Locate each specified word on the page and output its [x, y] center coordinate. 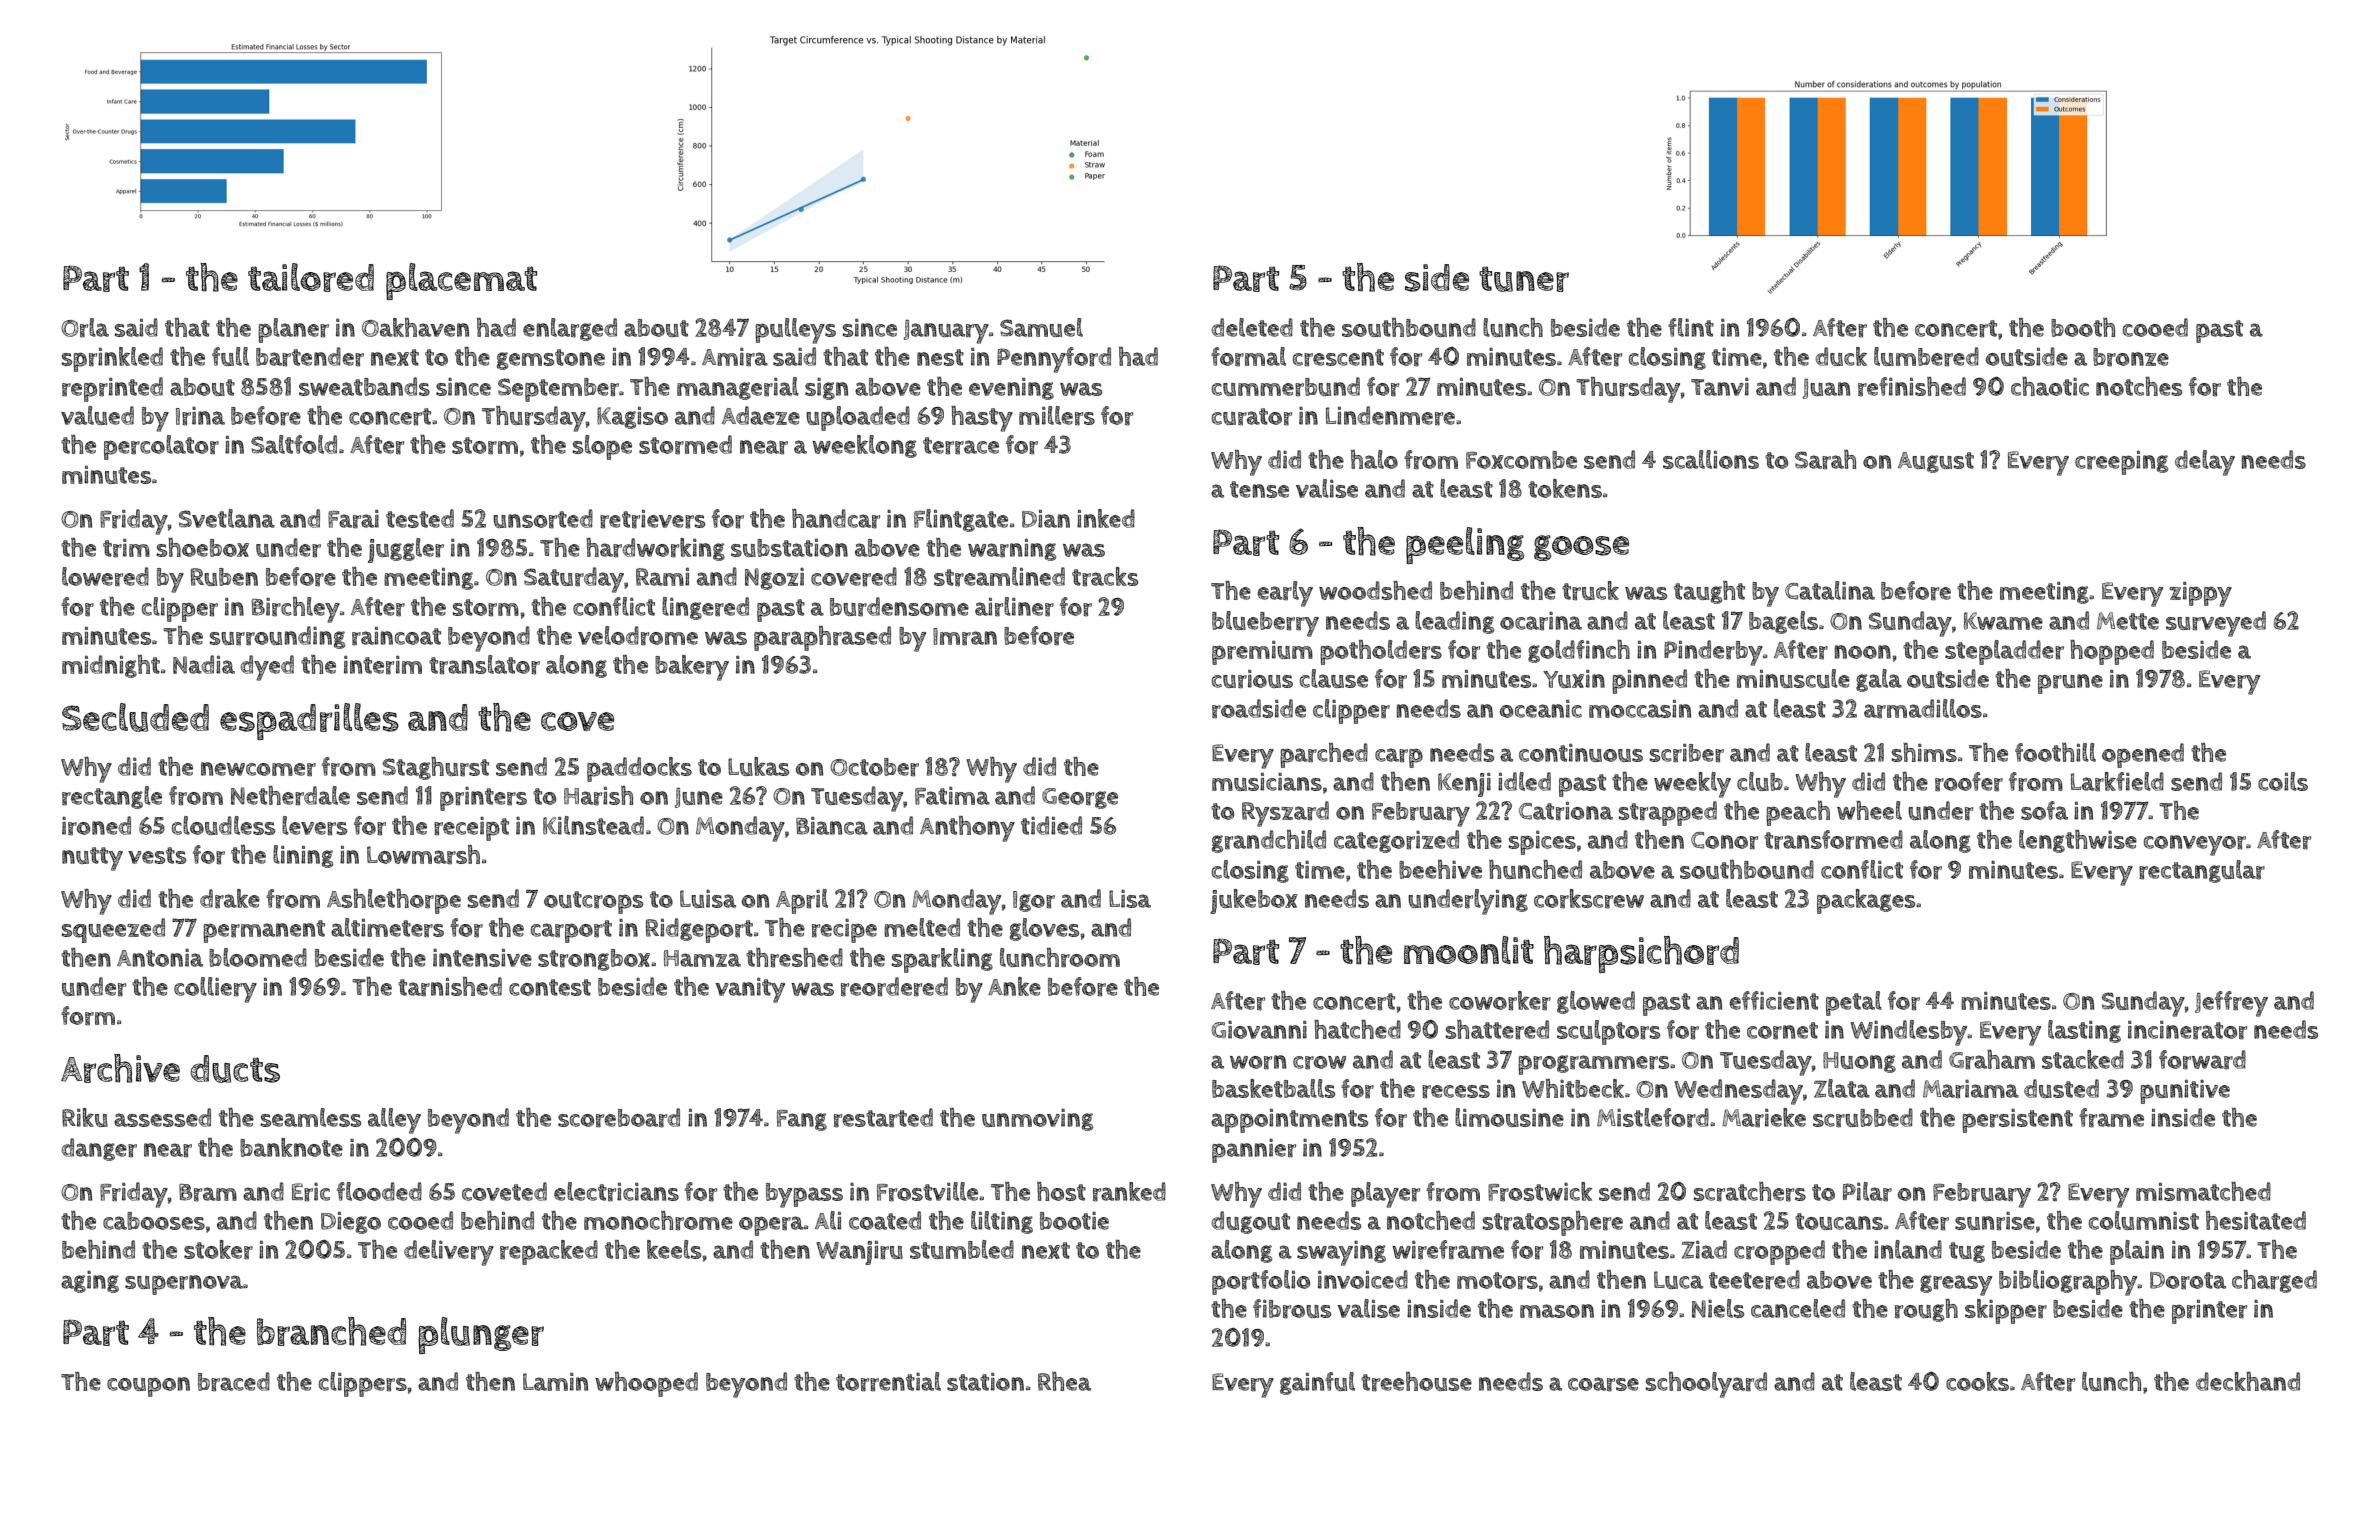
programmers [1593, 1065]
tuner [1524, 279]
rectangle [112, 797]
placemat [461, 281]
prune [2070, 684]
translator [484, 665]
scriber [1687, 753]
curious [1252, 679]
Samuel [1041, 327]
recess [1456, 1092]
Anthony [967, 829]
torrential [888, 1382]
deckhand [2248, 1381]
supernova [184, 1285]
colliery [215, 990]
